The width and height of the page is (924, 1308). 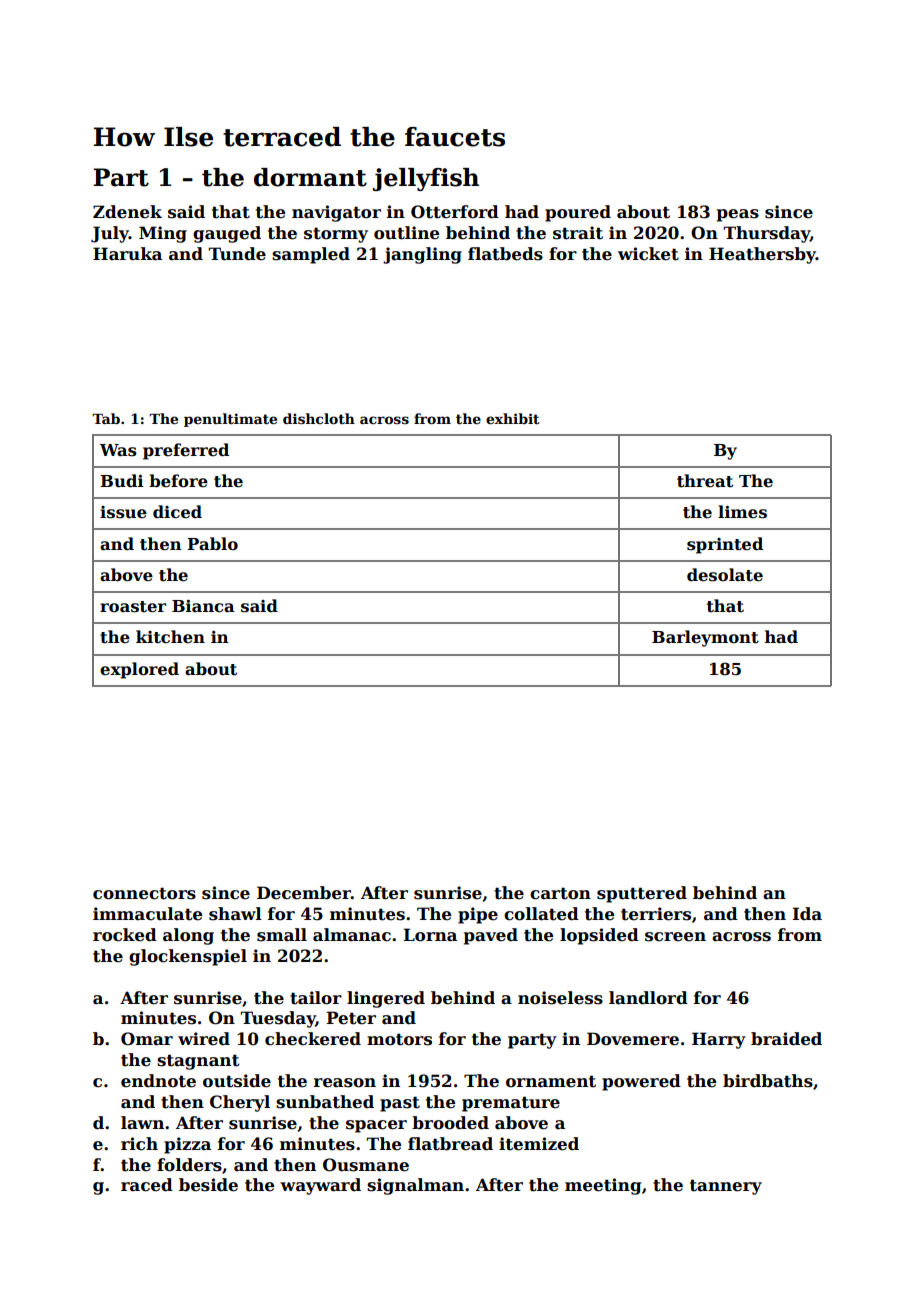 I want to click on Barleymont, so click(x=705, y=638).
